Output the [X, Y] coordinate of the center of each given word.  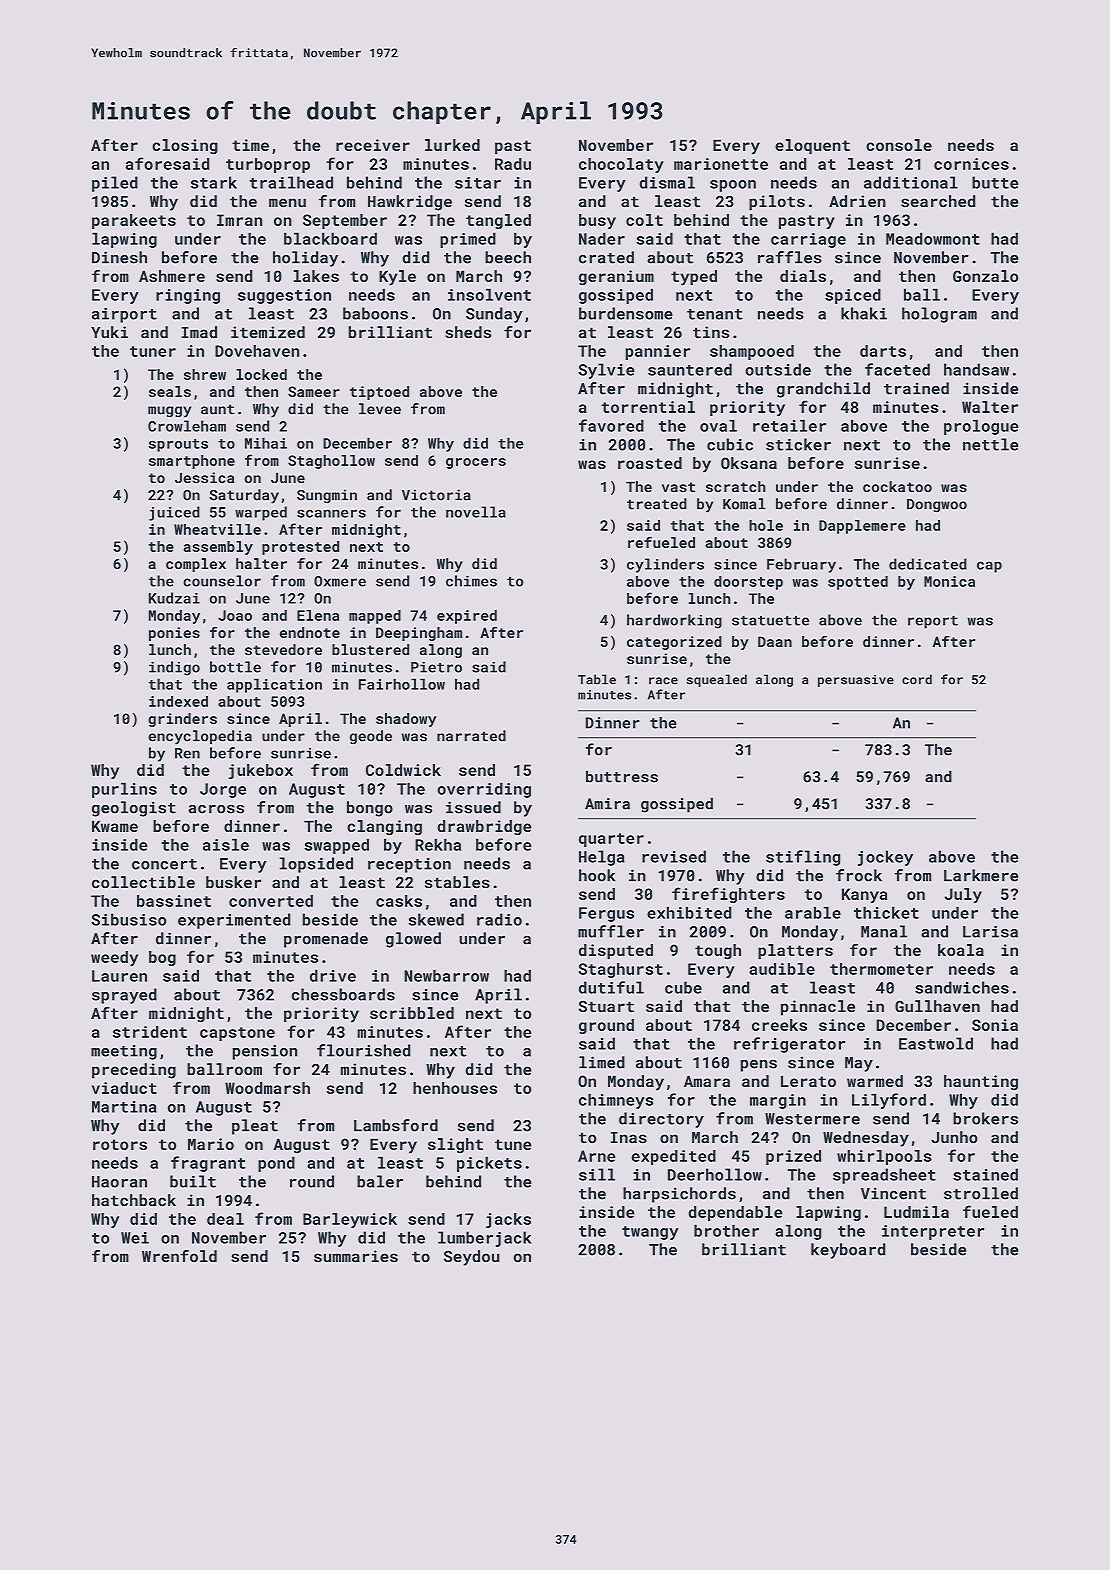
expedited [674, 1157]
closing [185, 147]
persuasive [856, 681]
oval [718, 425]
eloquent [812, 146]
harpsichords [679, 1195]
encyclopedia [200, 737]
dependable [735, 1213]
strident [150, 1032]
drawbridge [484, 828]
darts [883, 351]
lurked [452, 145]
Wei [135, 1238]
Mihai [266, 443]
